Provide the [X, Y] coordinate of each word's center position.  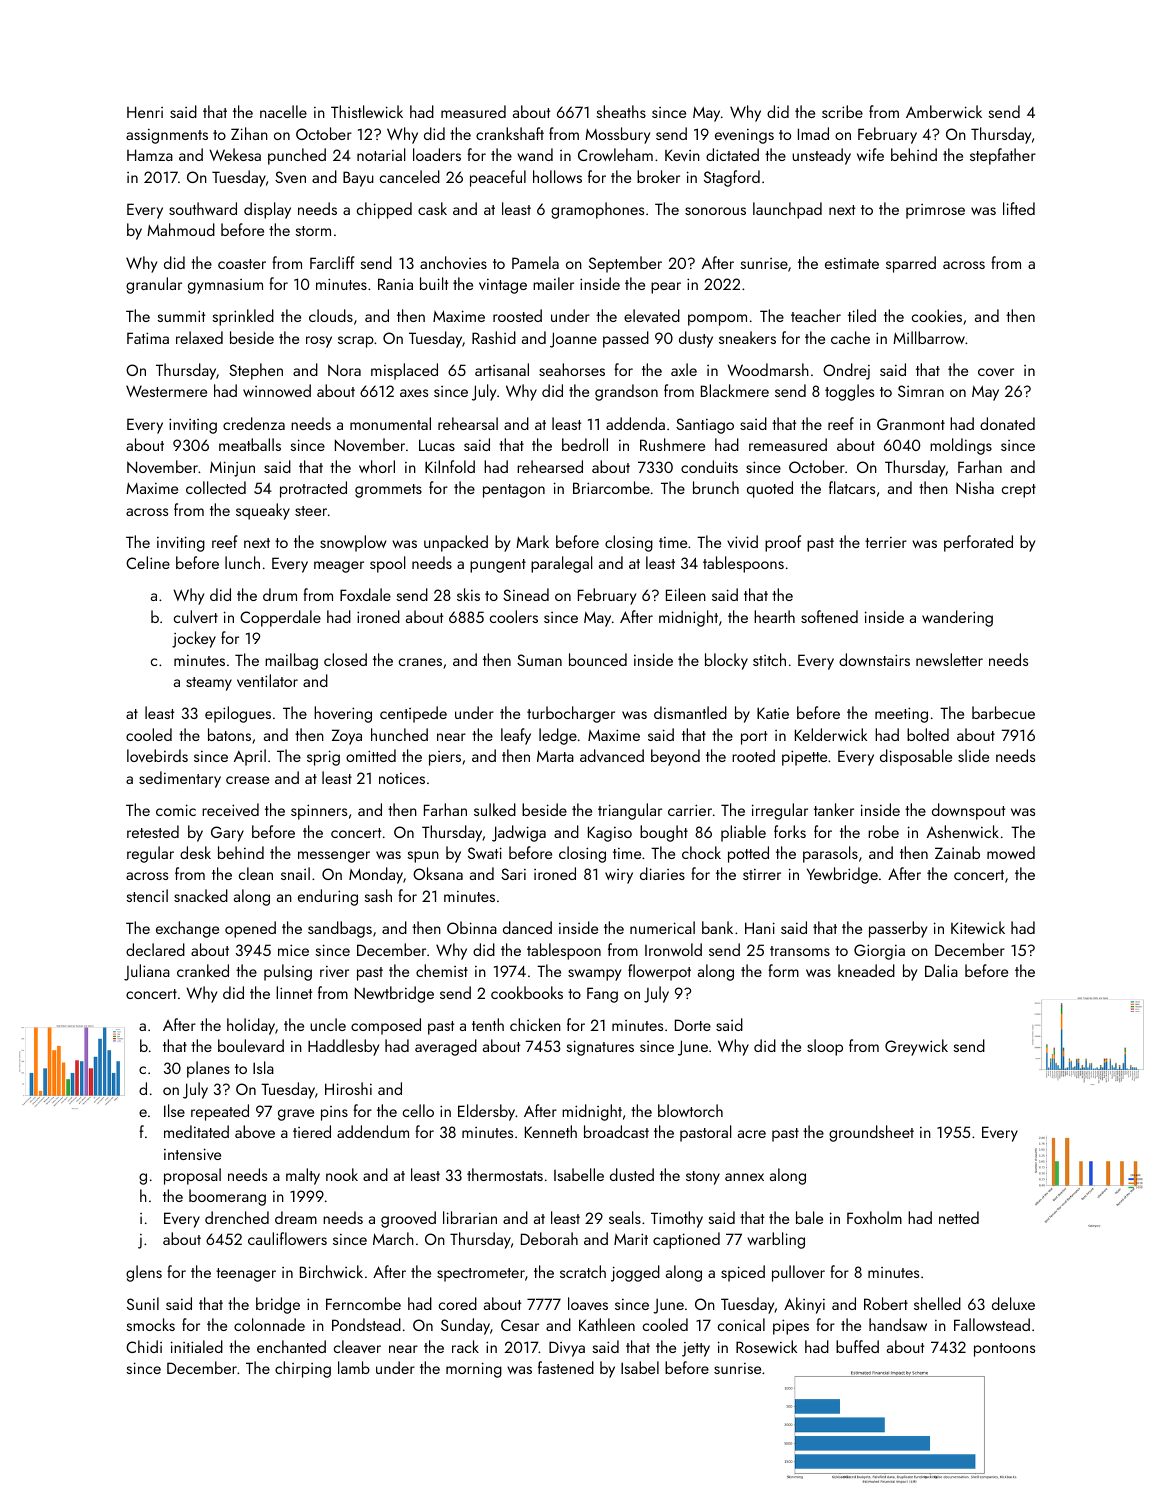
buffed [857, 1346]
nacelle [283, 111]
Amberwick [944, 111]
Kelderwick [831, 734]
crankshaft [510, 133]
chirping [303, 1369]
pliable [743, 833]
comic [176, 810]
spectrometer [481, 1275]
